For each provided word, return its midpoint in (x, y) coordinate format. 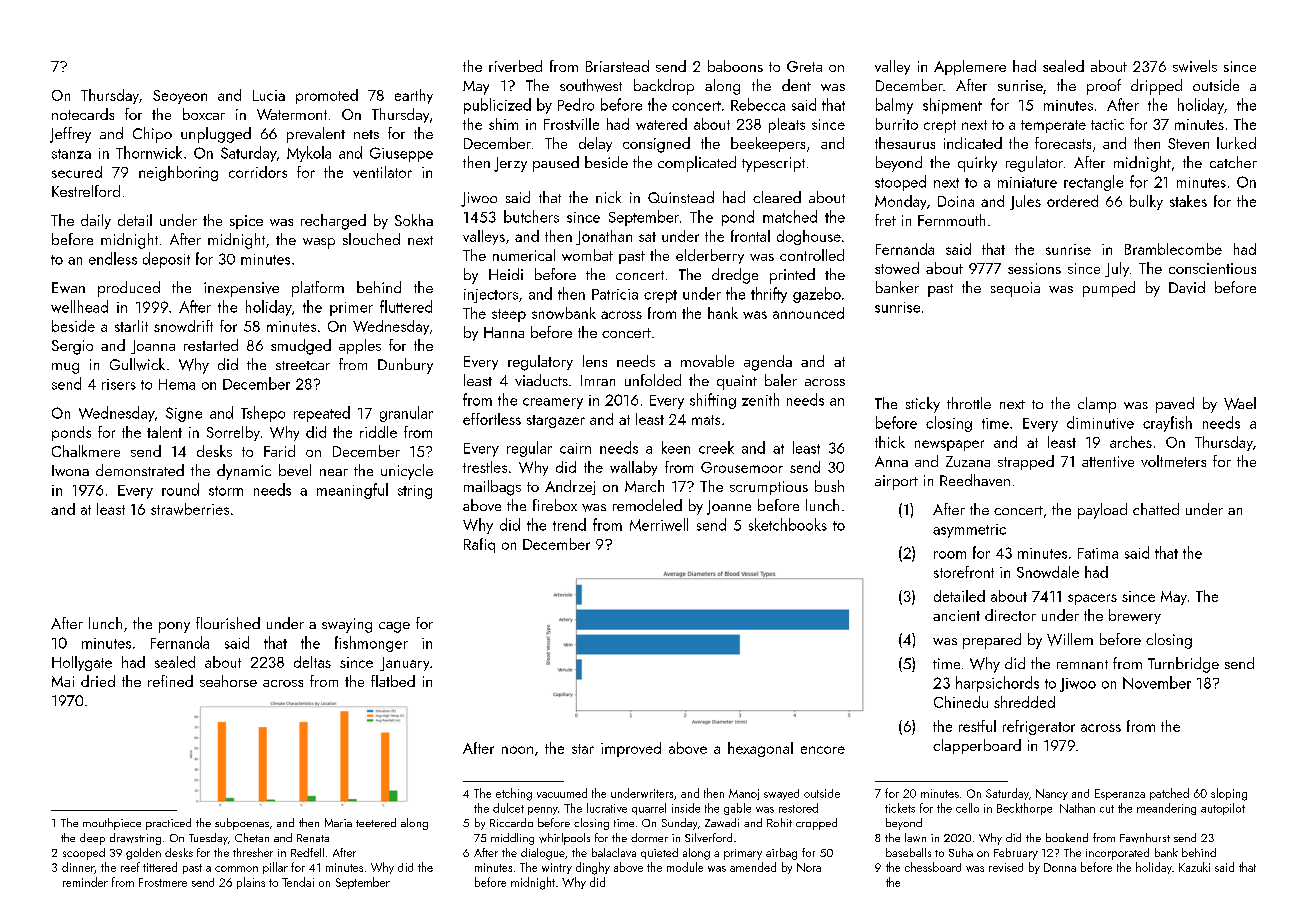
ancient (956, 615)
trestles (485, 467)
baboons (735, 66)
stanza (71, 154)
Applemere (970, 67)
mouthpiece (112, 824)
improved (631, 749)
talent (164, 432)
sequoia (1015, 289)
